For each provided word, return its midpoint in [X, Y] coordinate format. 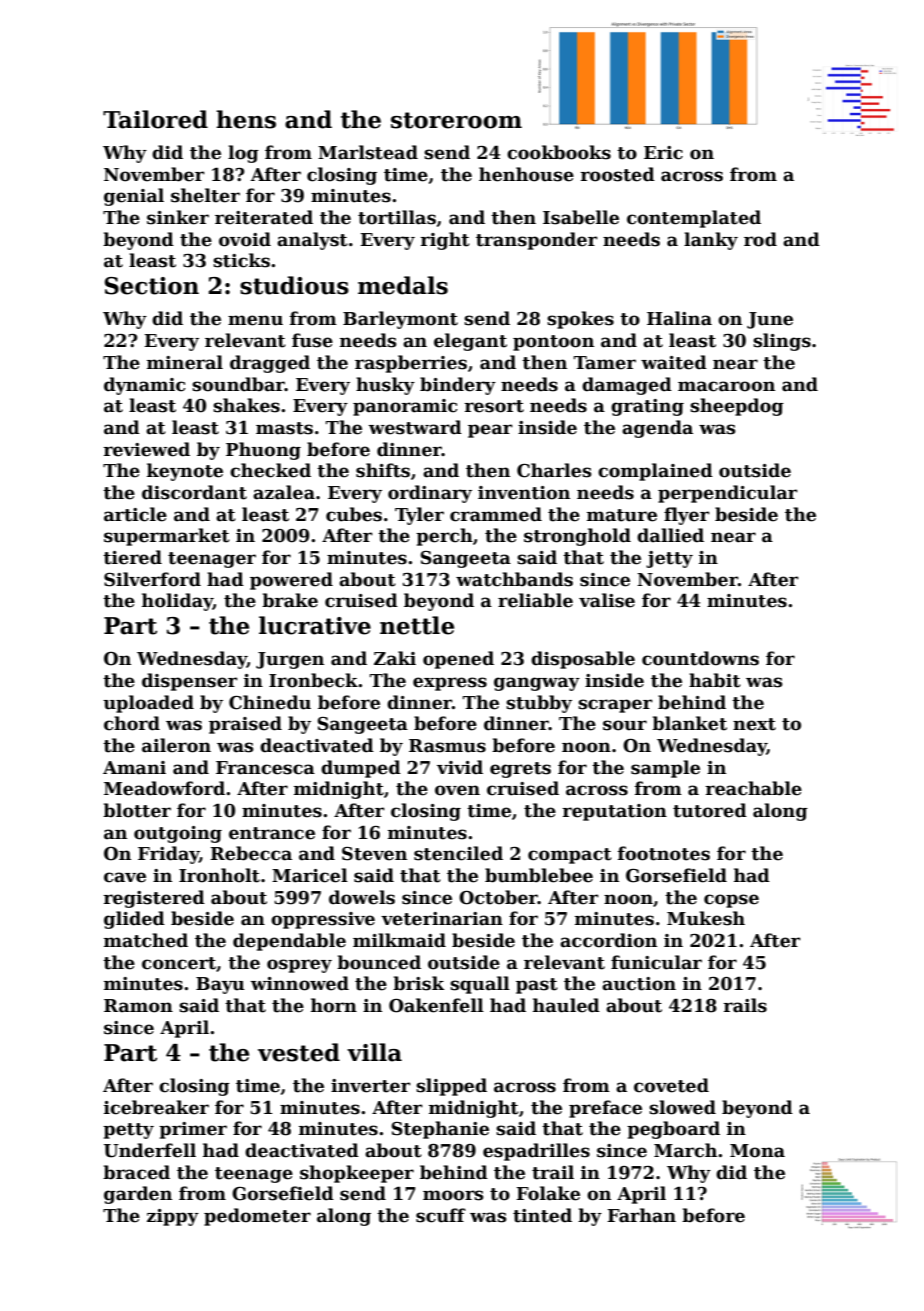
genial [134, 197]
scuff [441, 1215]
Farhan [641, 1215]
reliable [535, 600]
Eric [663, 153]
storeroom [456, 120]
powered [291, 581]
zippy [173, 1217]
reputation [614, 812]
